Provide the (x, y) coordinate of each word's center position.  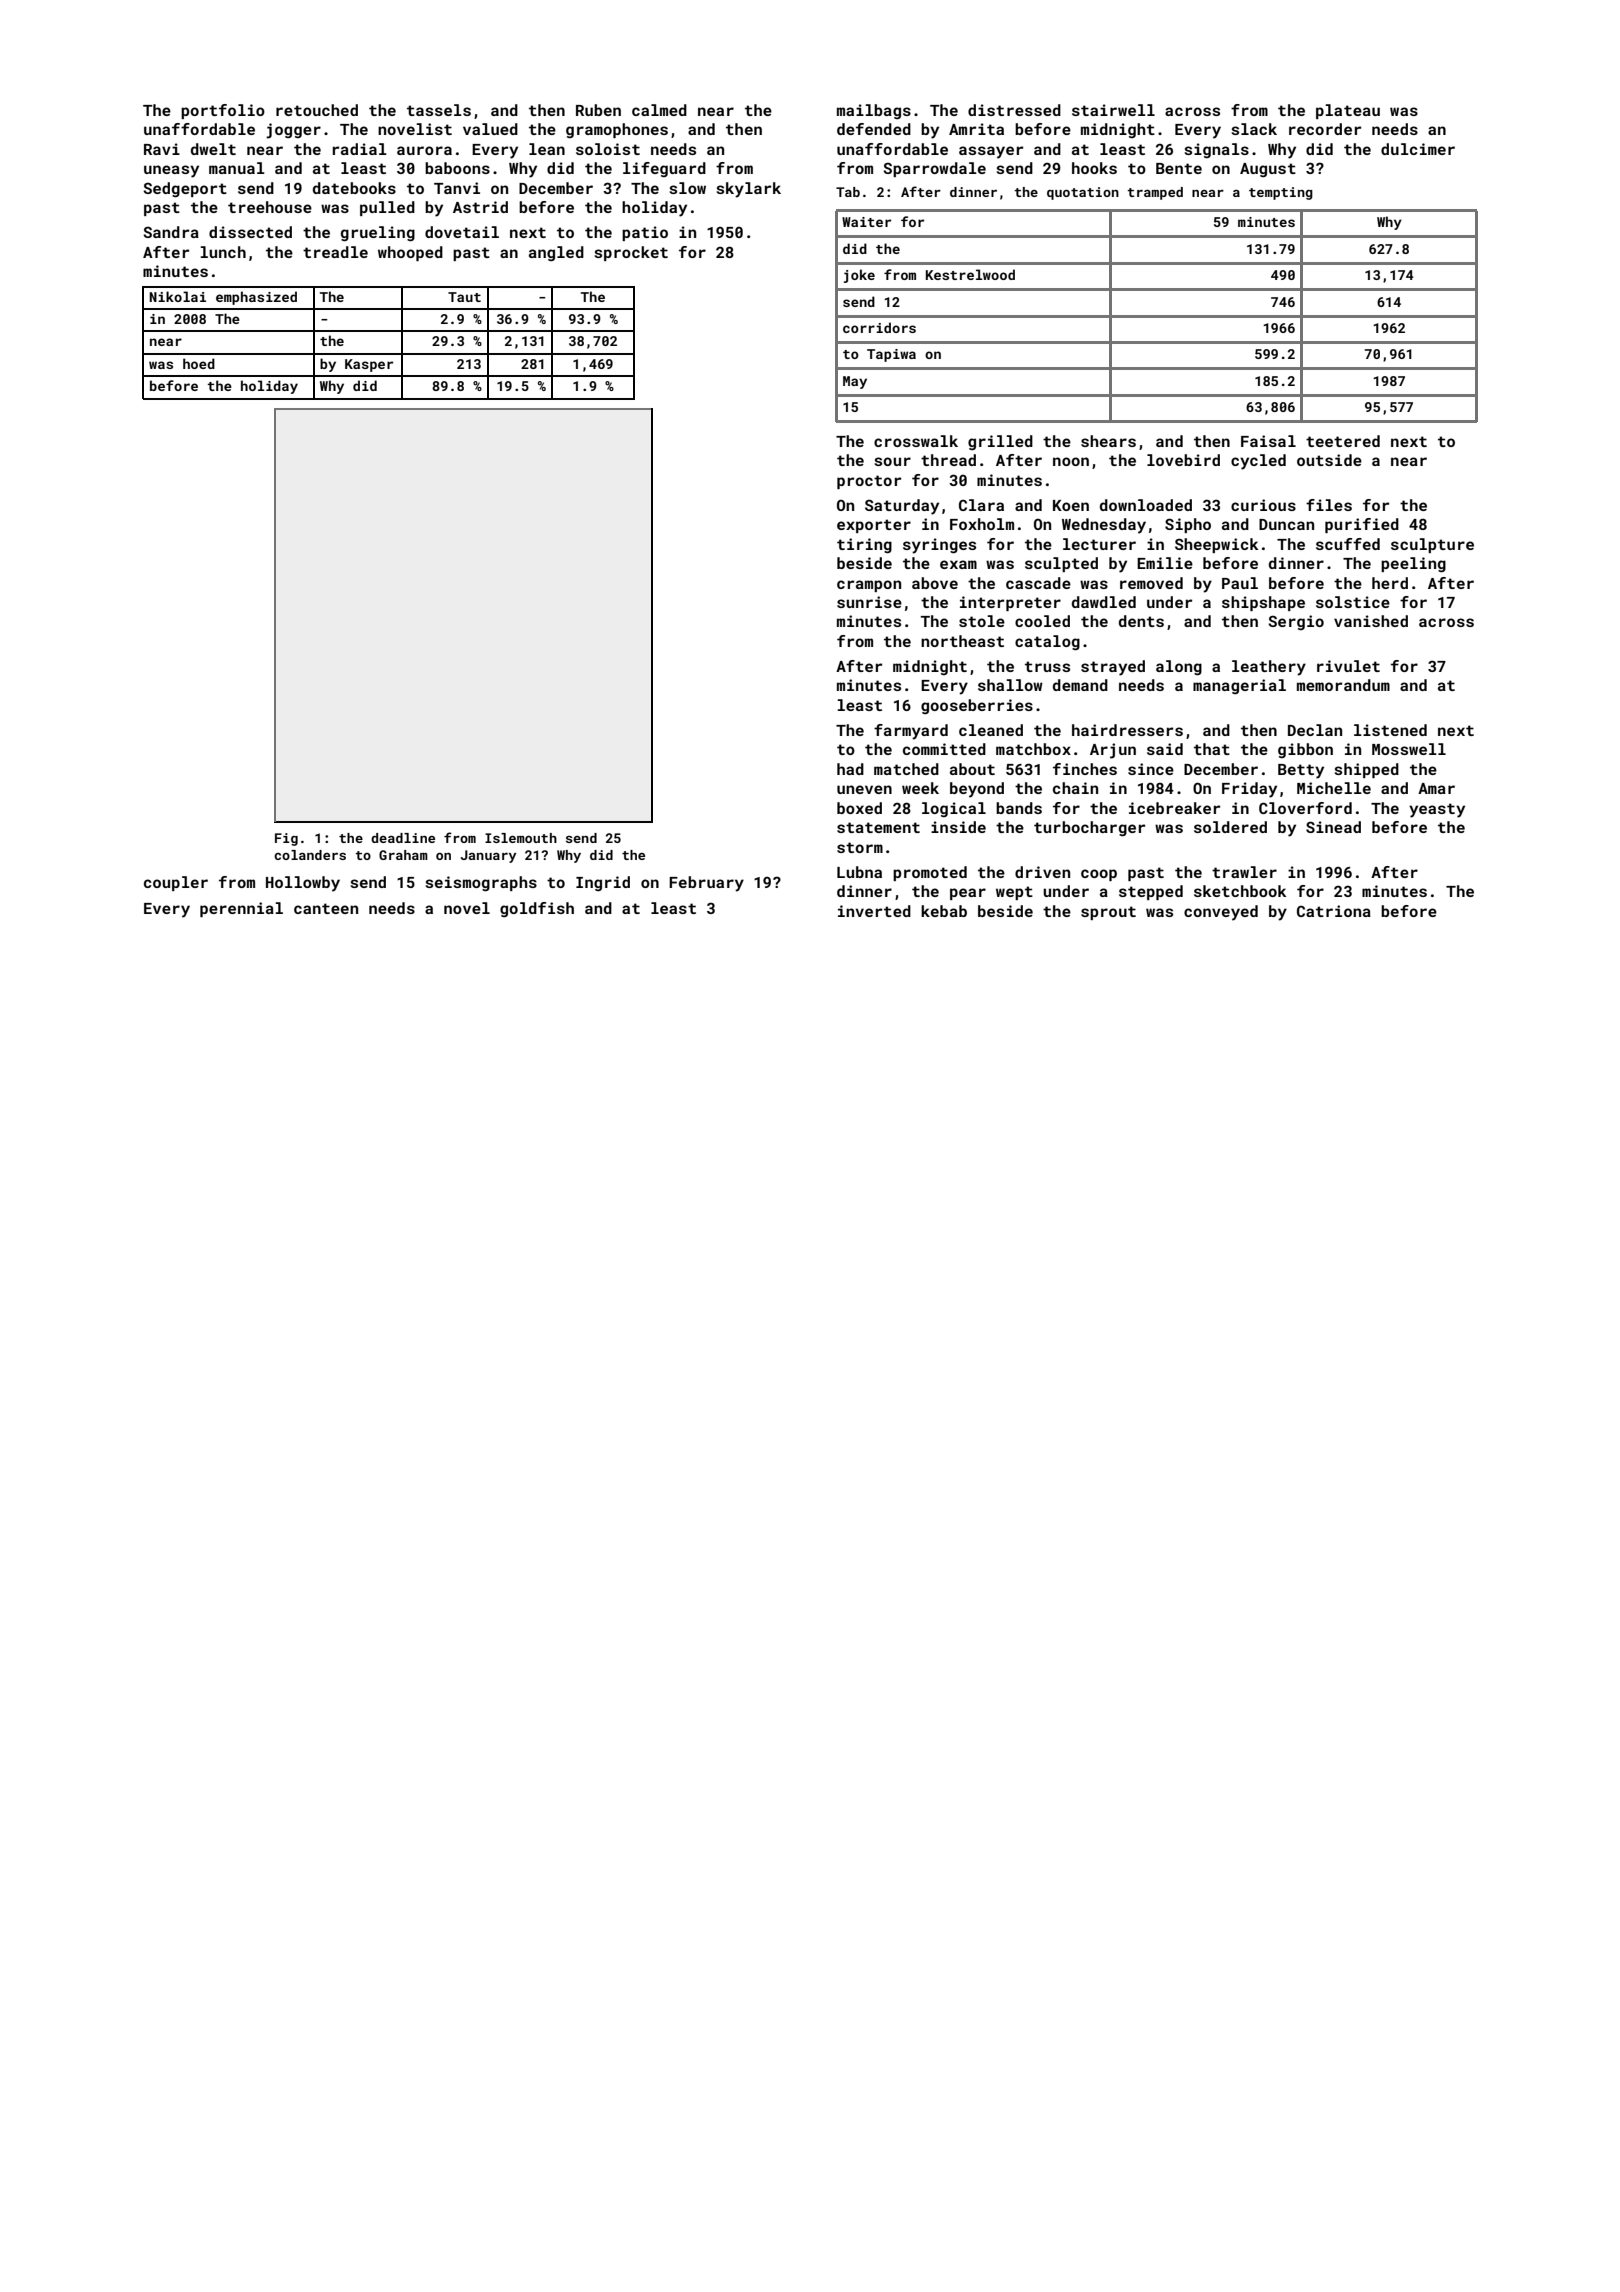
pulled (387, 208)
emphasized (256, 298)
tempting (1281, 193)
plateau (1348, 111)
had (850, 769)
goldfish (537, 909)
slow (687, 188)
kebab (944, 911)
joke (859, 276)
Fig (286, 839)
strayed (1113, 668)
